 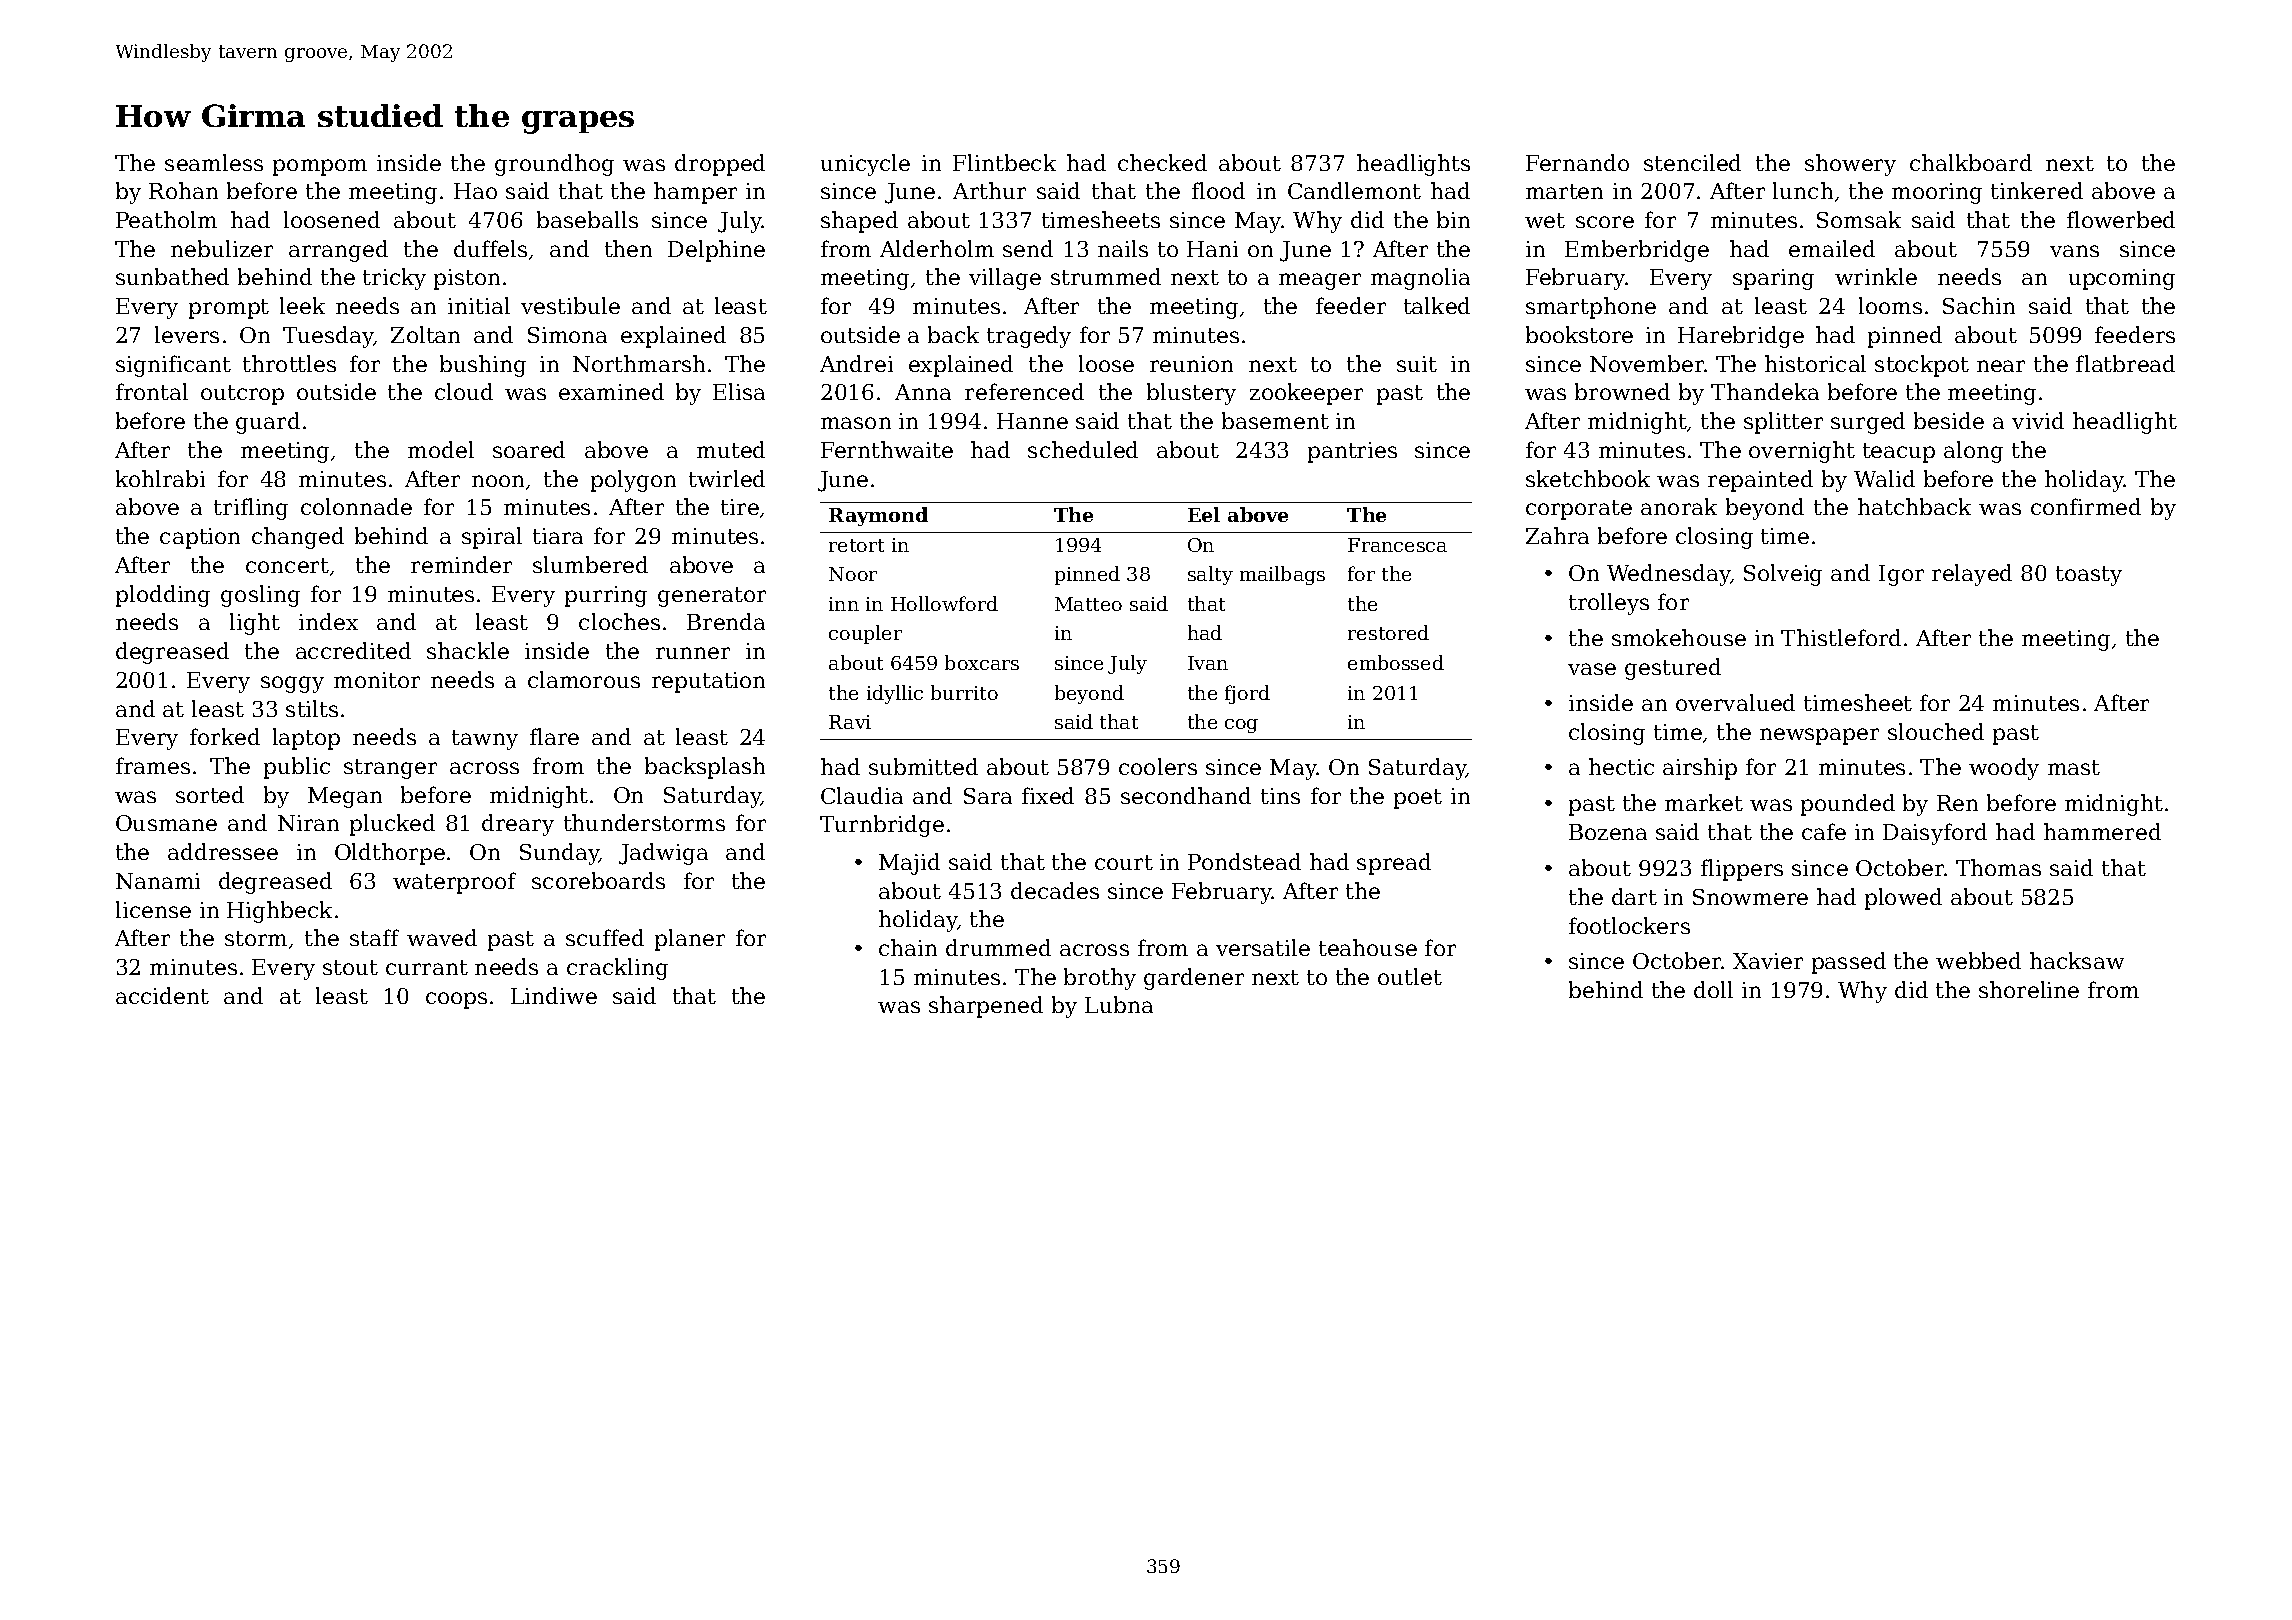 What do you see at coordinates (222, 248) in the image?
I see `nebulizer` at bounding box center [222, 248].
